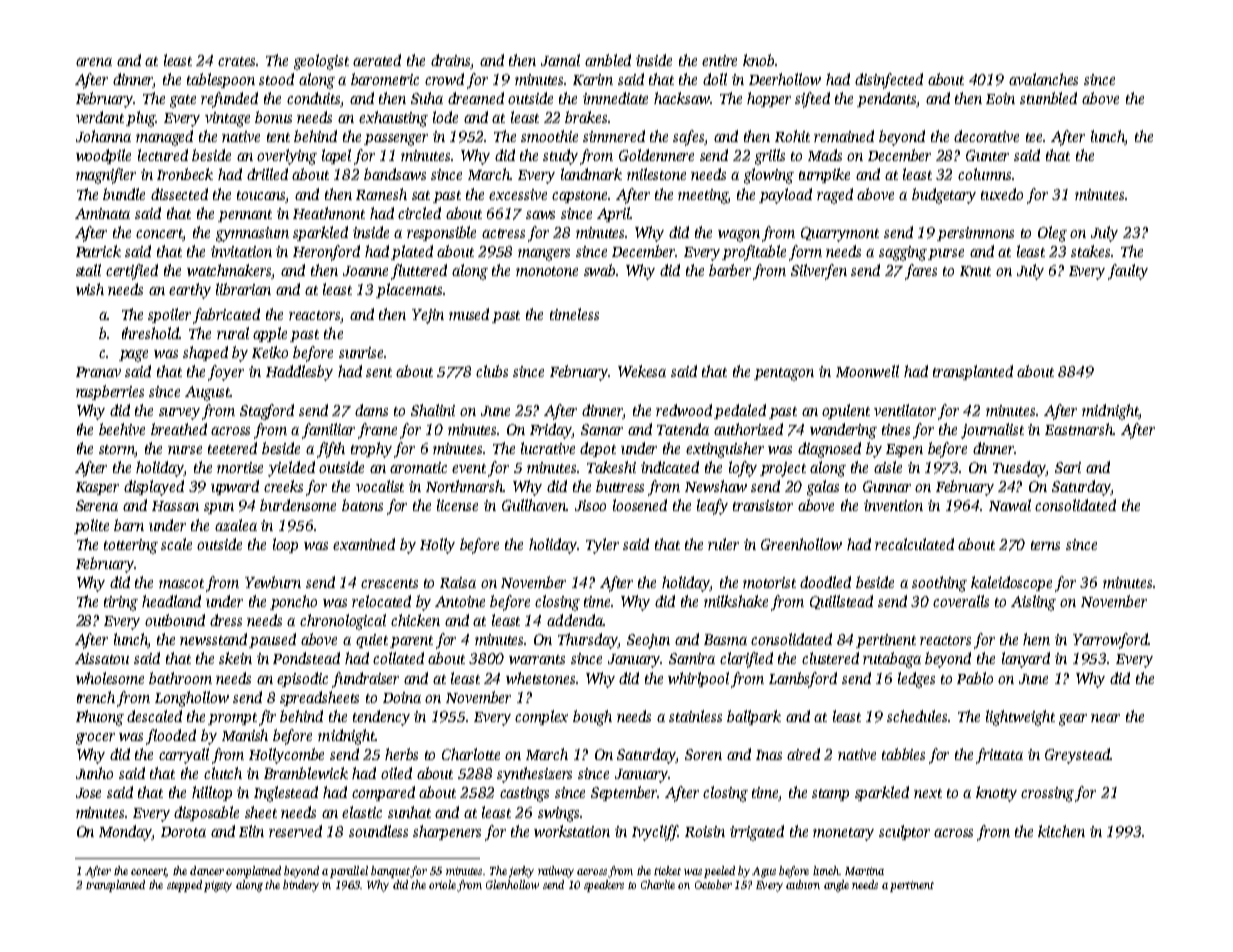 The width and height of the document is (1233, 952). What do you see at coordinates (261, 195) in the document?
I see `toucans` at bounding box center [261, 195].
